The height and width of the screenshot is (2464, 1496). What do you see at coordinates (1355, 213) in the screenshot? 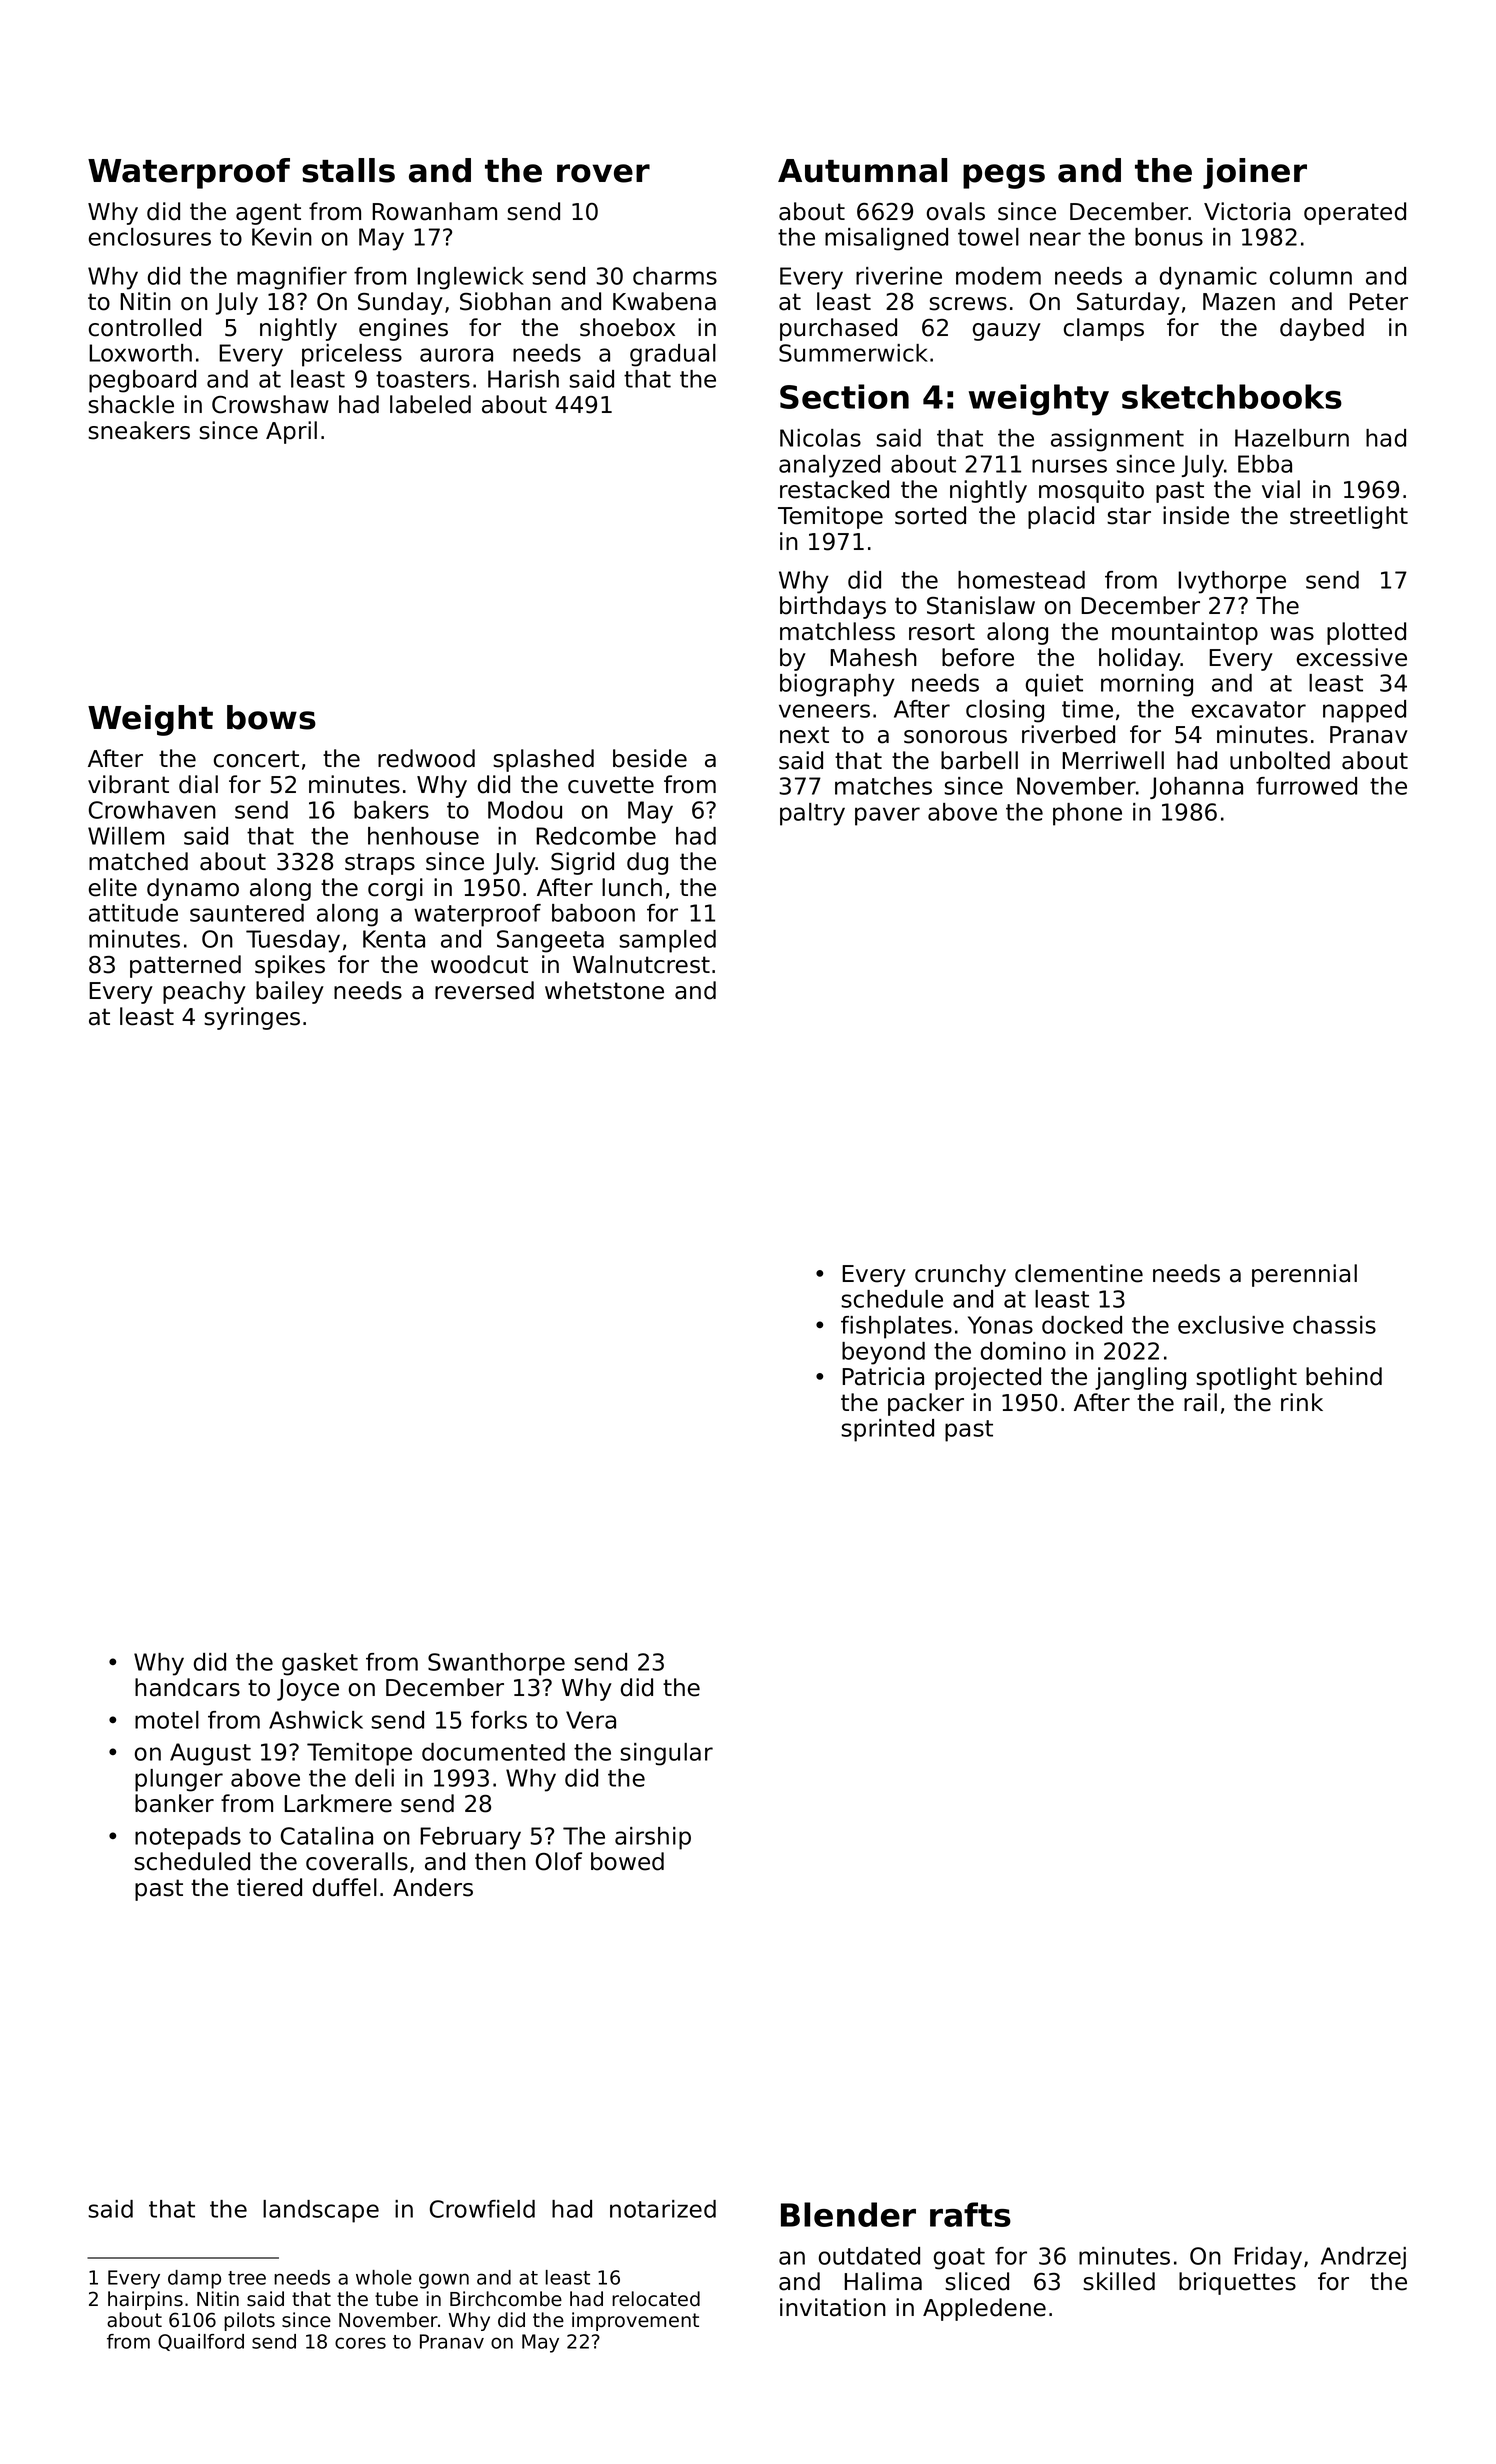
I see `operated` at bounding box center [1355, 213].
